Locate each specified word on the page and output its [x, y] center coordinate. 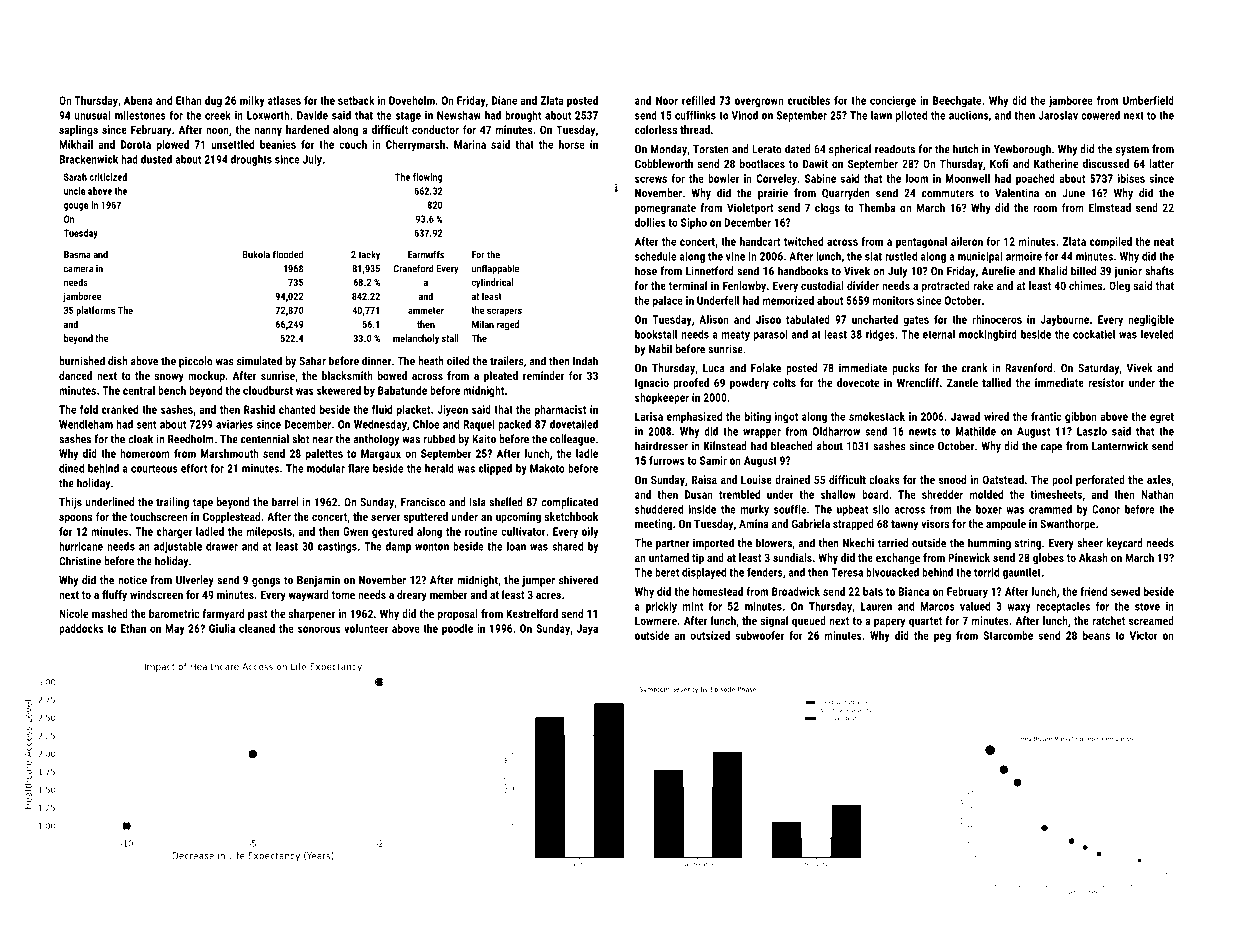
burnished [82, 361]
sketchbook [571, 516]
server [386, 517]
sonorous [319, 629]
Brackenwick [88, 159]
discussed [1106, 163]
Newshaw [459, 115]
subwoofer [759, 635]
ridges [880, 335]
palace [668, 301]
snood [952, 479]
